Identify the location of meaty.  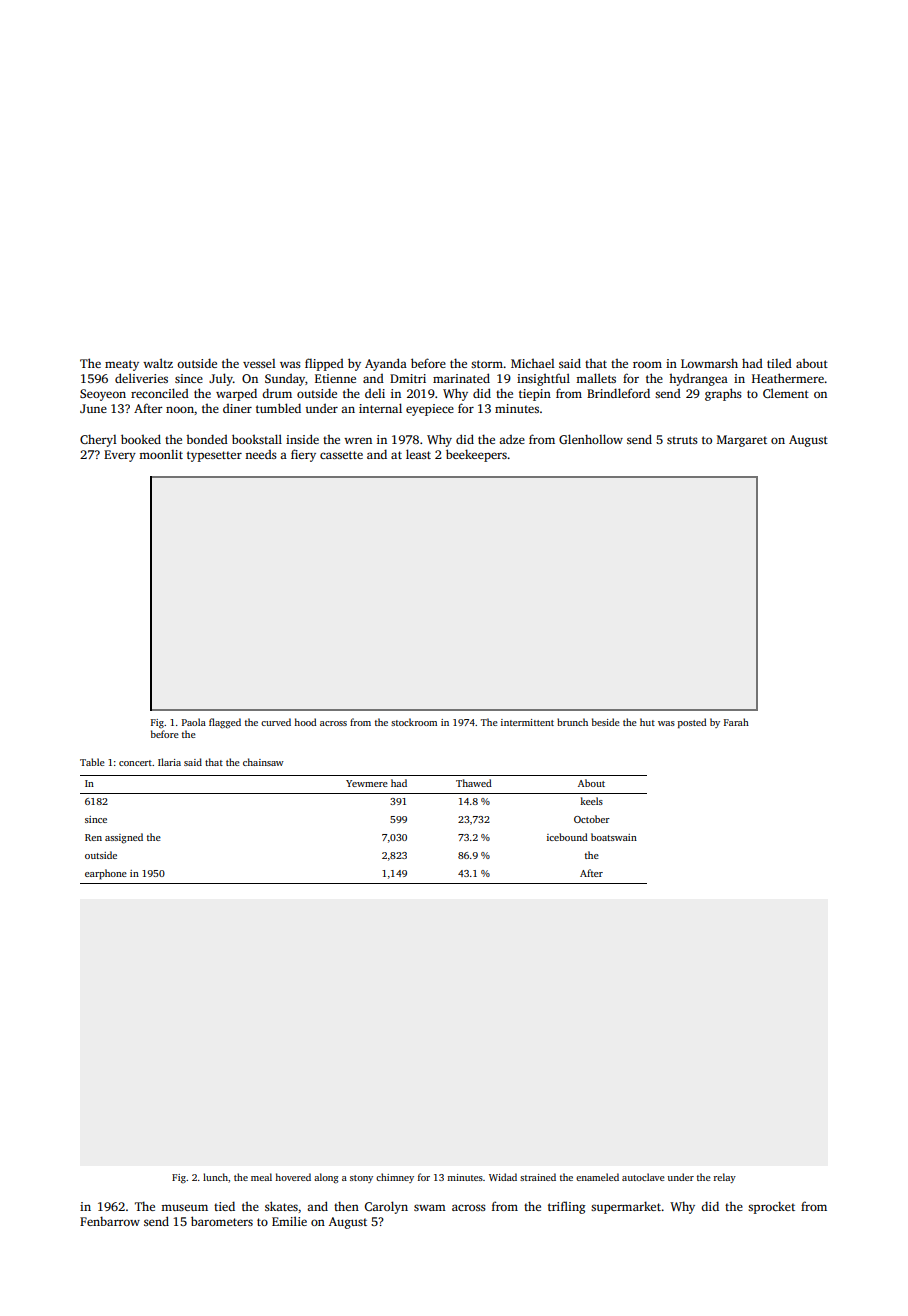
(122, 365).
